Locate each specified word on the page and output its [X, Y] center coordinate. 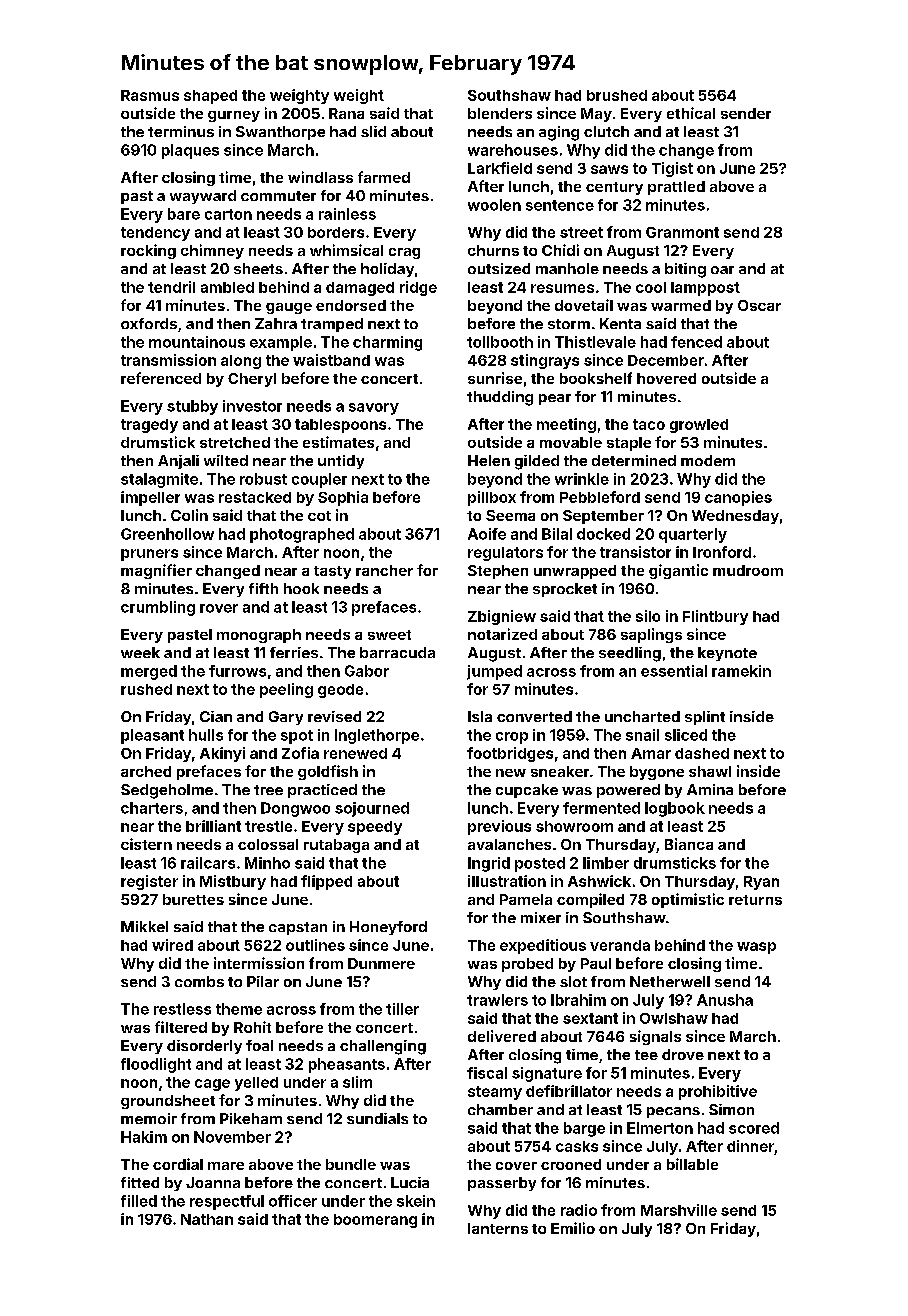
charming [387, 343]
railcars [208, 863]
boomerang [375, 1221]
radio [579, 1210]
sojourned [372, 809]
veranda [620, 945]
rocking [148, 251]
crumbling [158, 608]
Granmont [682, 232]
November [232, 1137]
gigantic [678, 571]
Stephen [498, 572]
